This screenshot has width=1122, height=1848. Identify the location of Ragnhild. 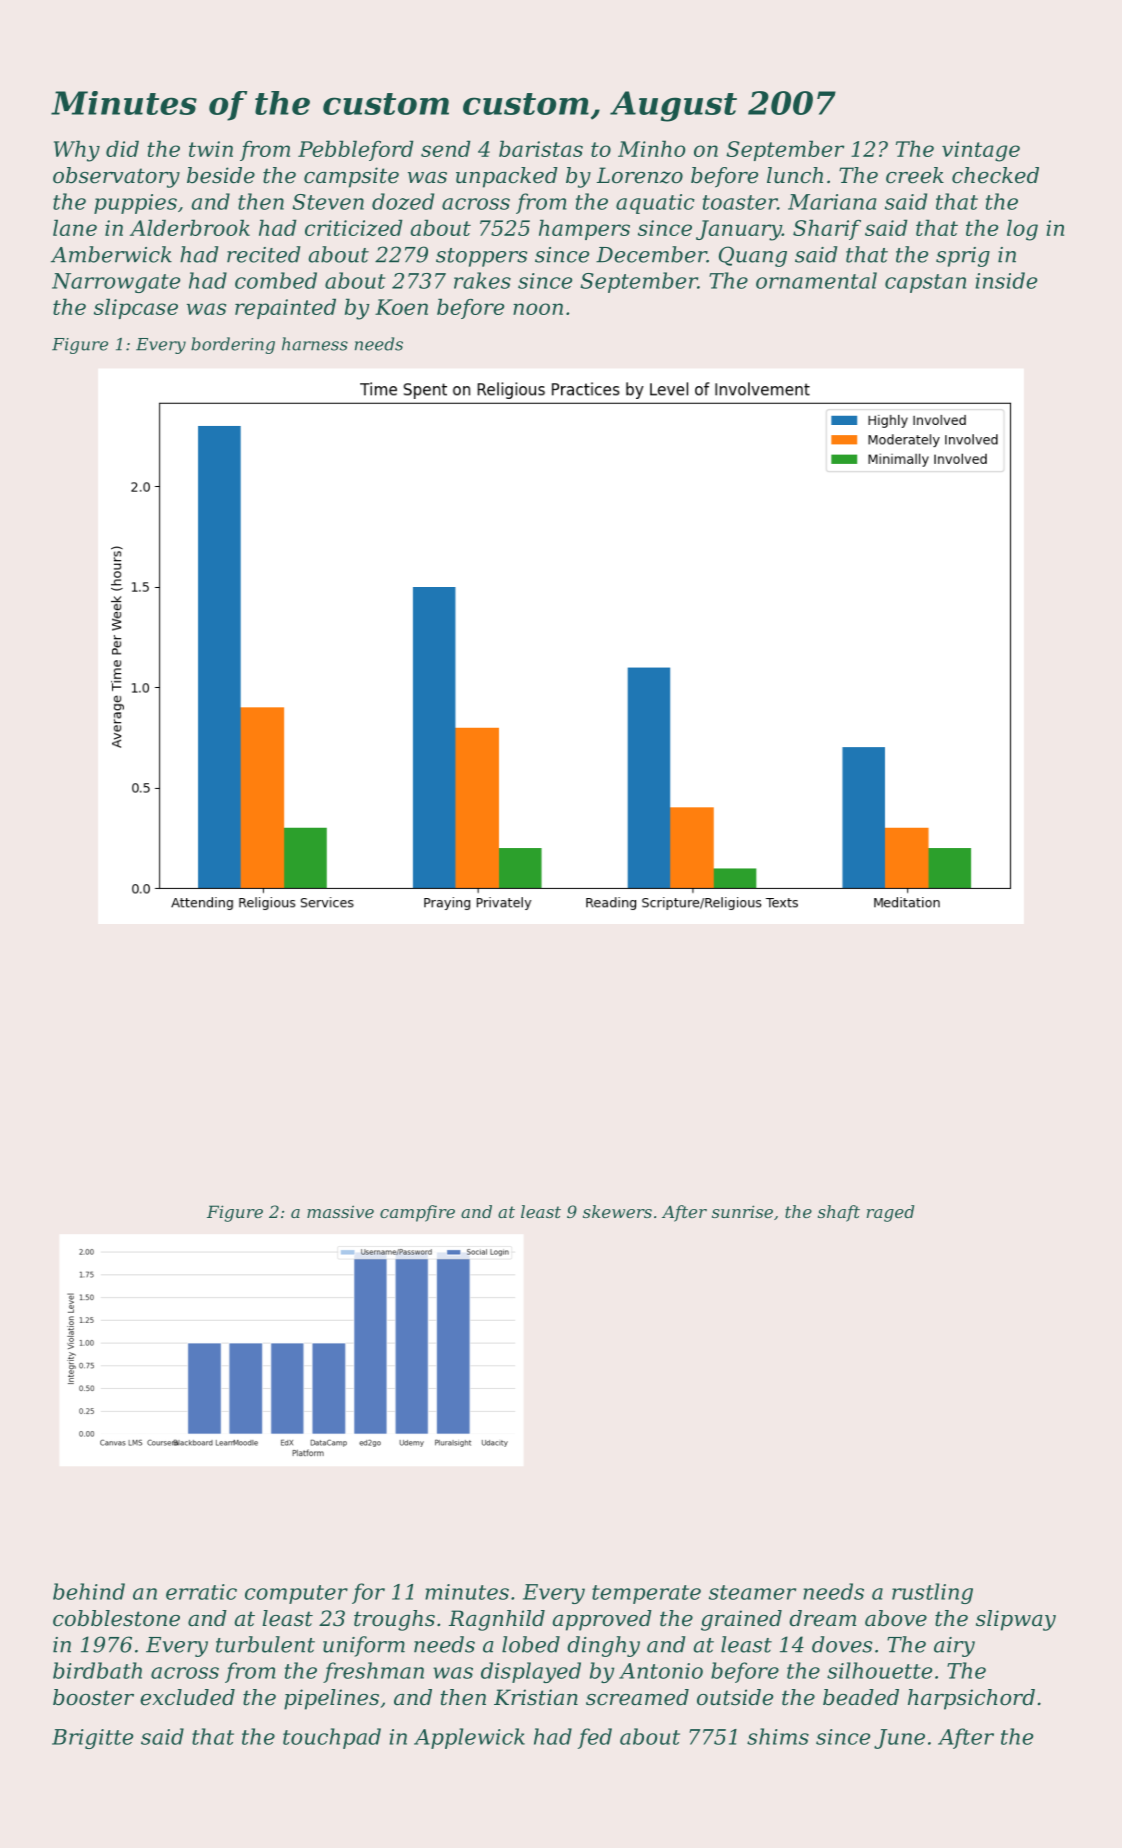
(497, 1620).
